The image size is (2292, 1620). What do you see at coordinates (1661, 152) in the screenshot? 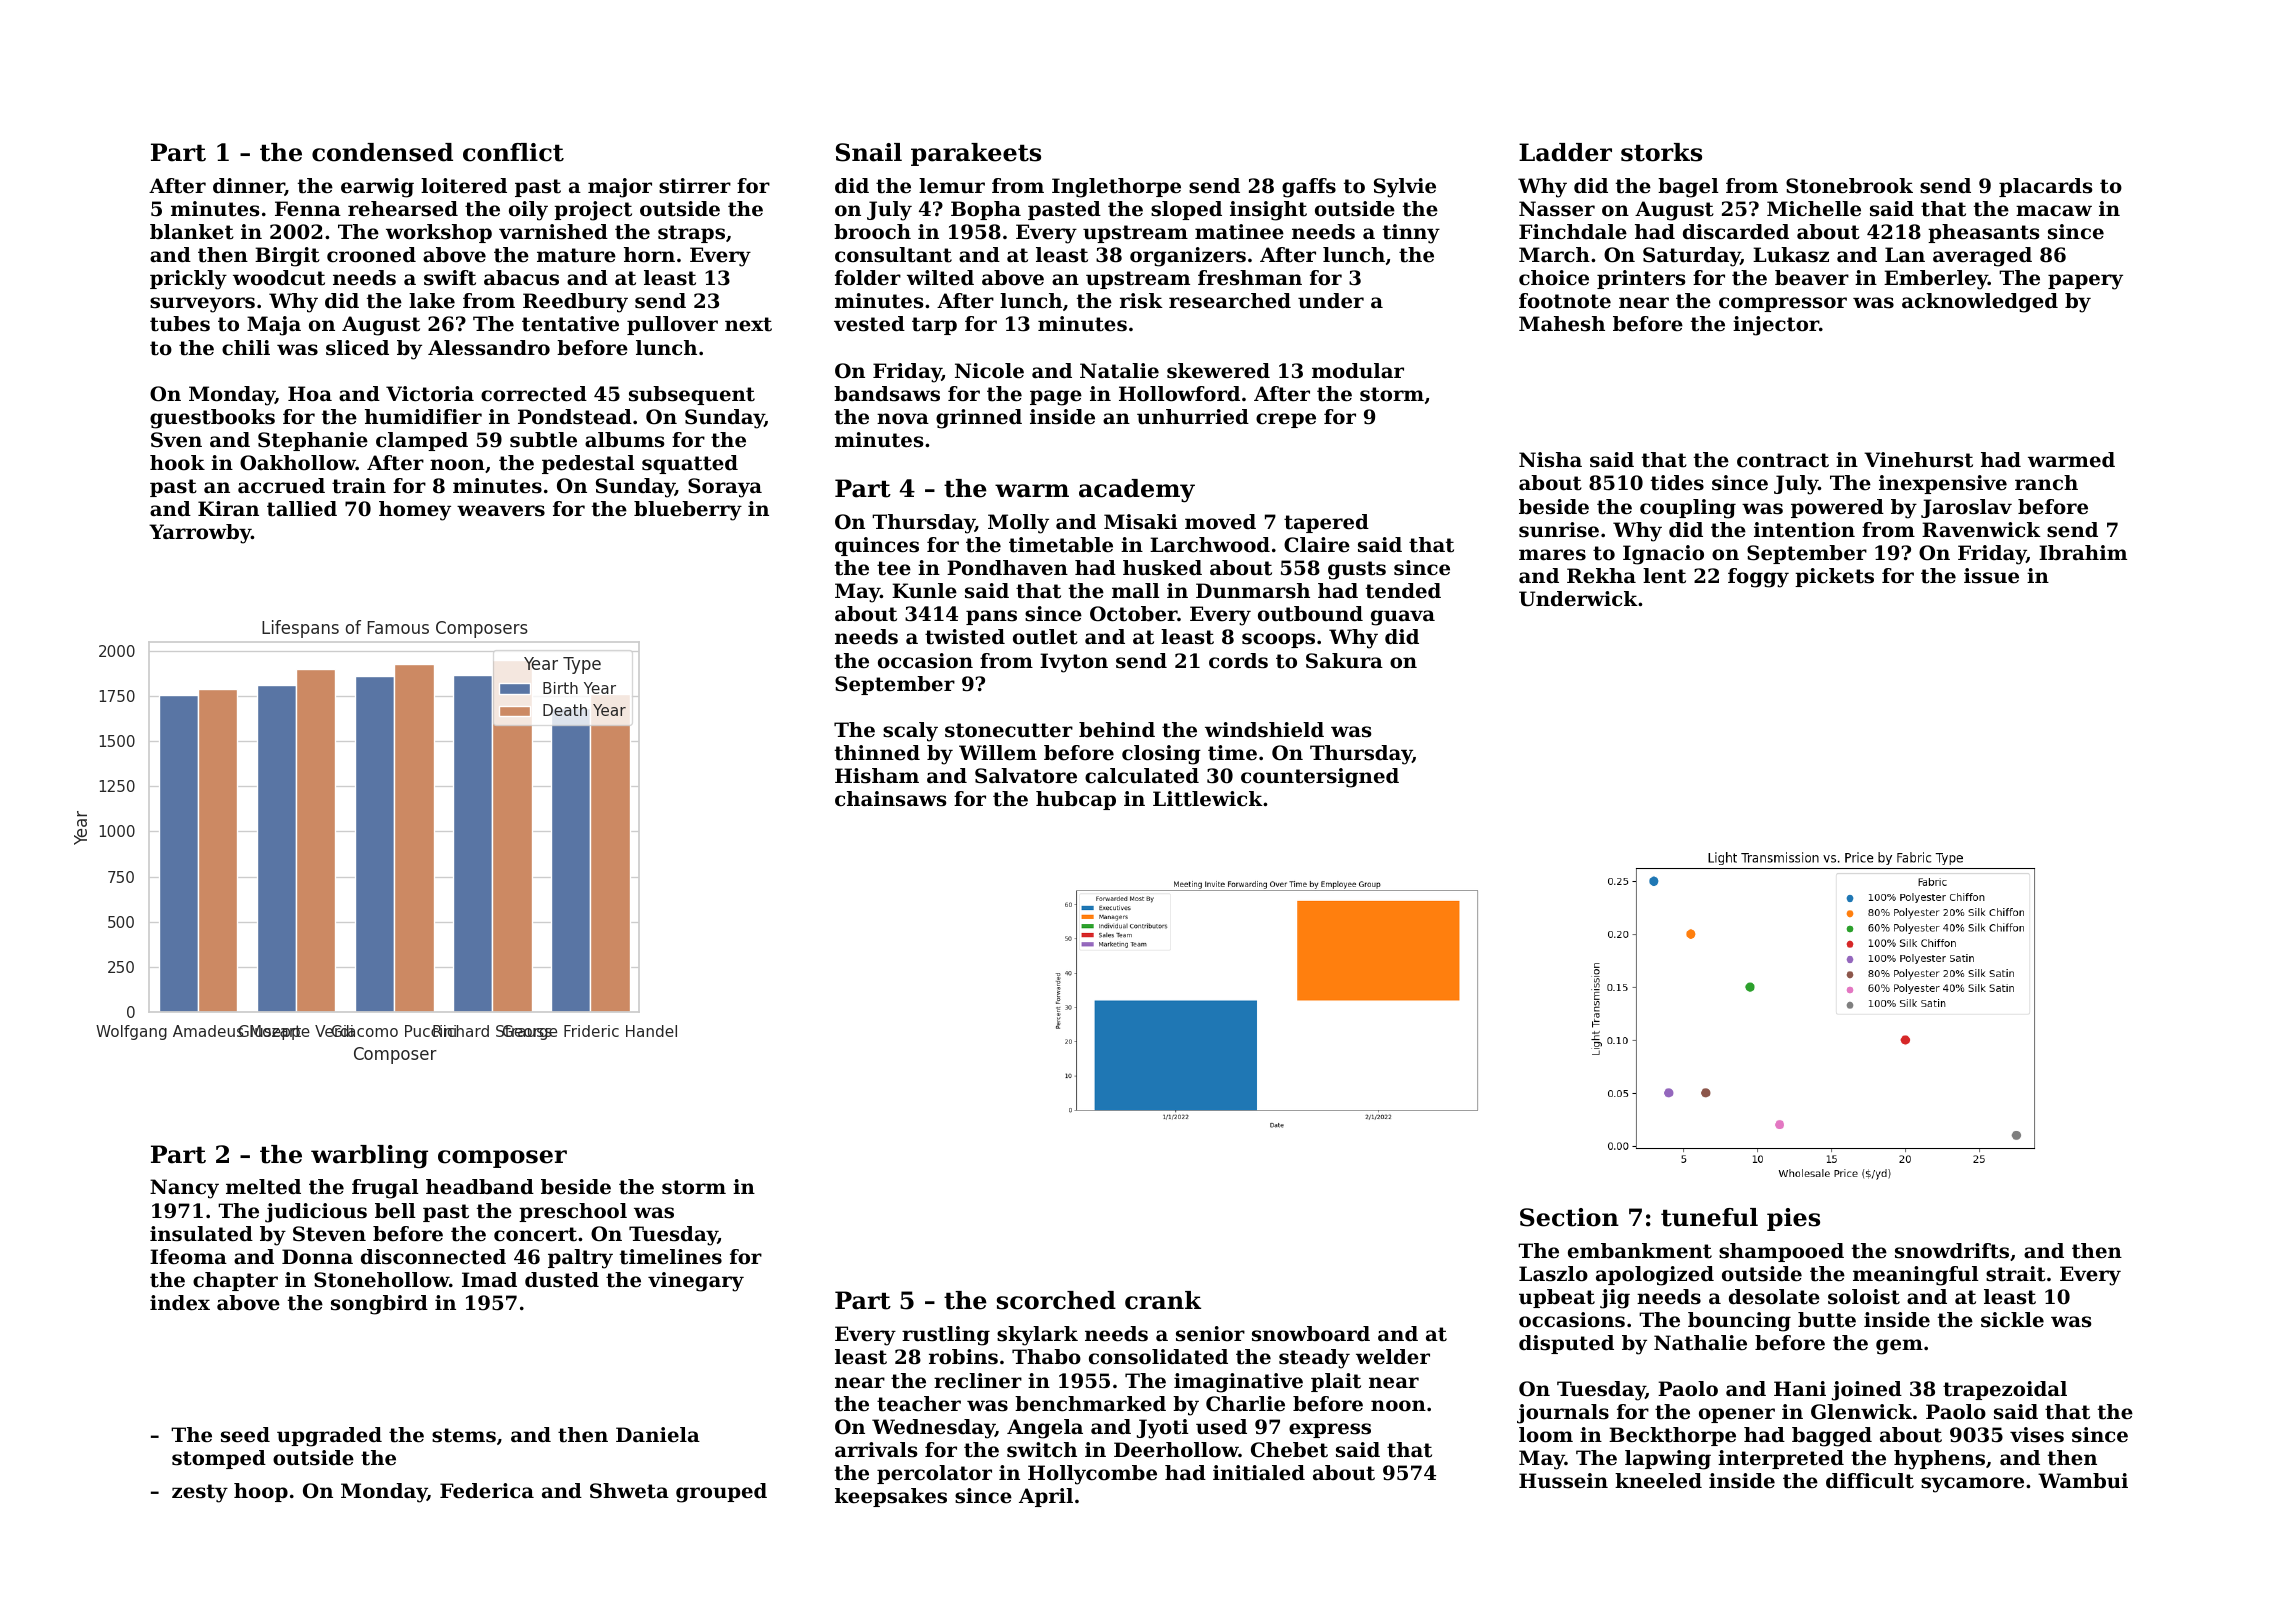
I see `storks` at bounding box center [1661, 152].
